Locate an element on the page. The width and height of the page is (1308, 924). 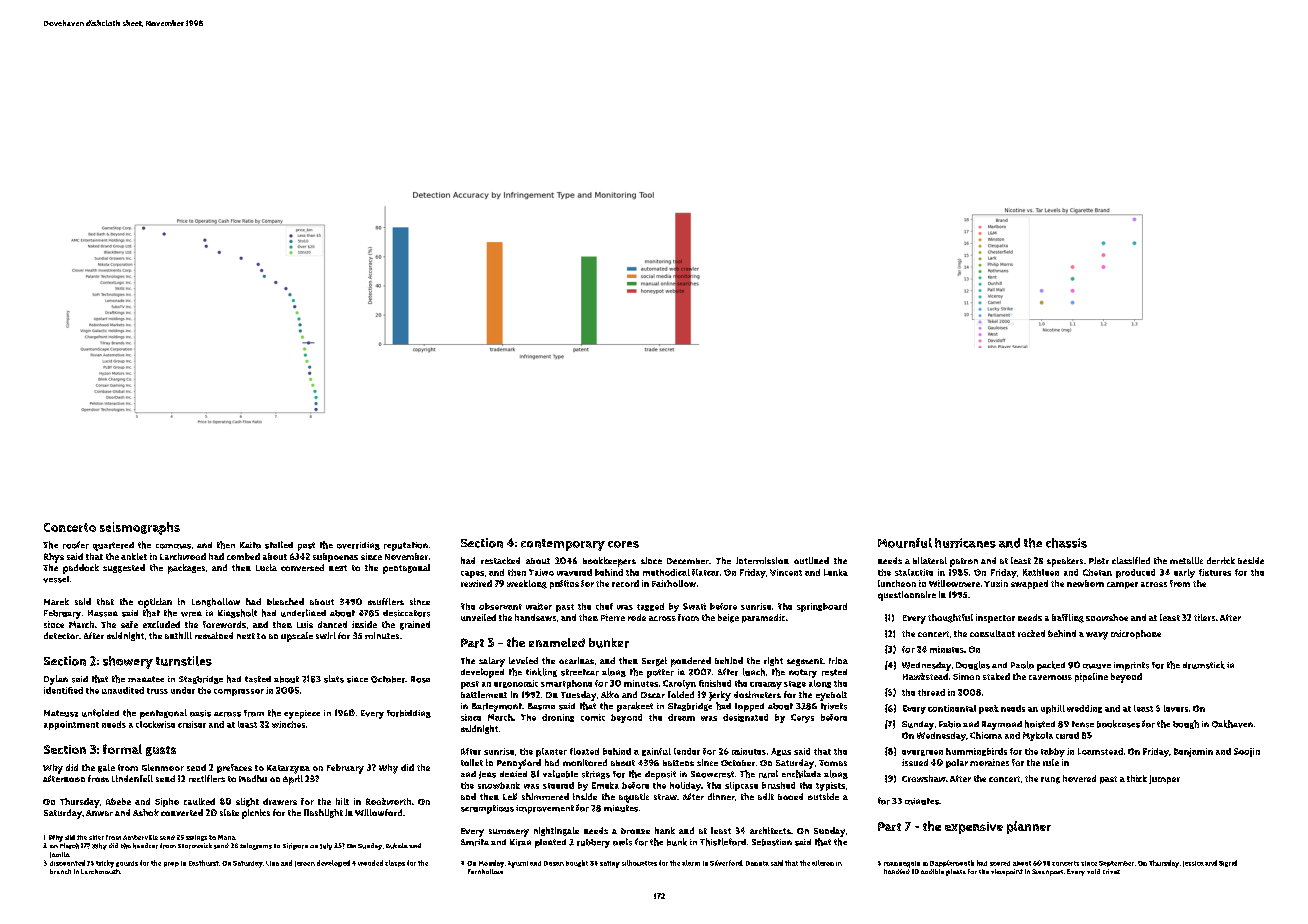
tilers is located at coordinates (1204, 617).
